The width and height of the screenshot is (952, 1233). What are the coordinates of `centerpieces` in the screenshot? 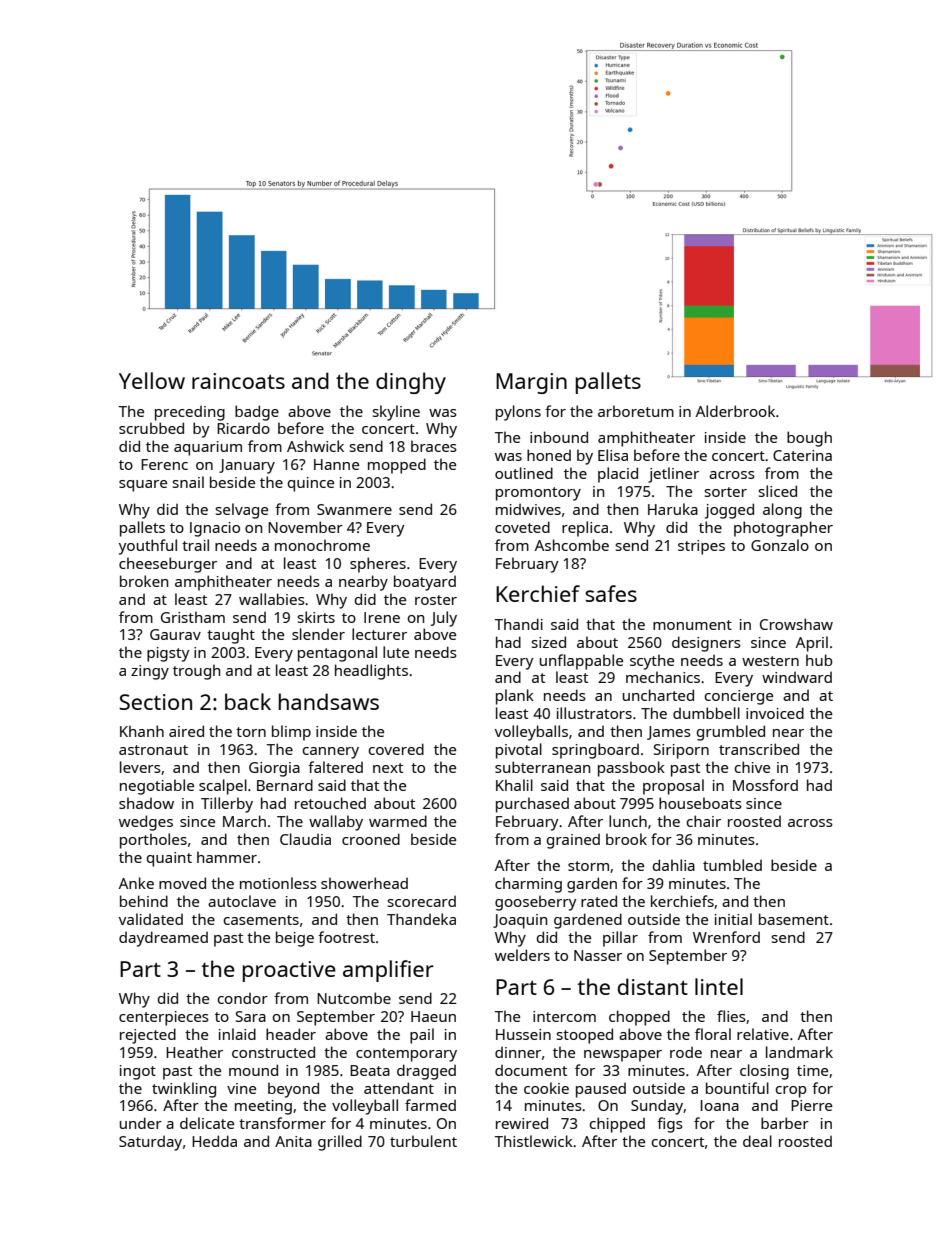 It's located at (164, 1018).
